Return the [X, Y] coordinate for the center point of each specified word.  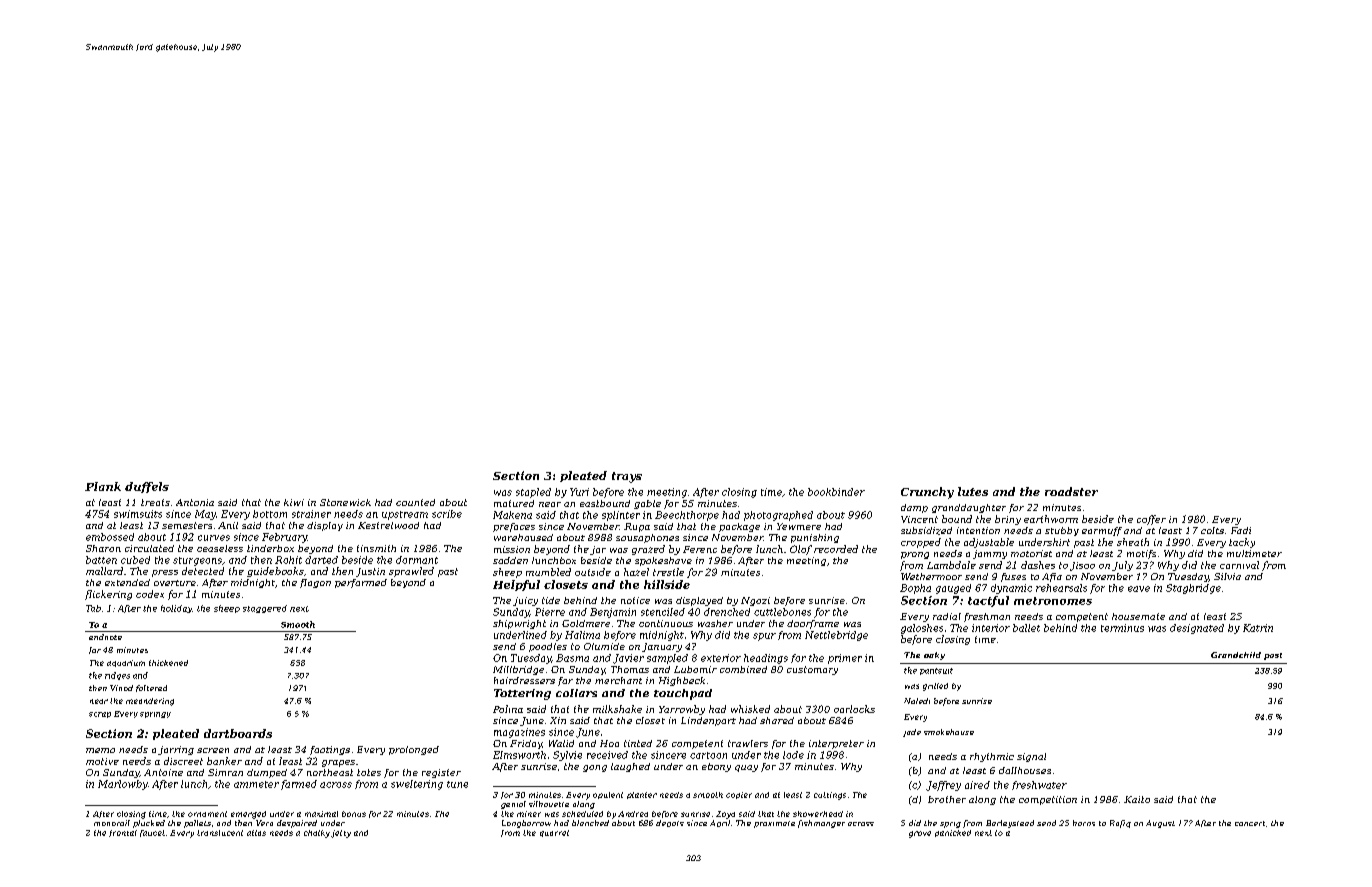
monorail [112, 823]
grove [920, 834]
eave [1139, 589]
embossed [110, 537]
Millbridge [518, 670]
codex [150, 594]
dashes [1038, 565]
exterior [721, 658]
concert [1250, 823]
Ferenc [700, 549]
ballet [1026, 628]
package [739, 527]
